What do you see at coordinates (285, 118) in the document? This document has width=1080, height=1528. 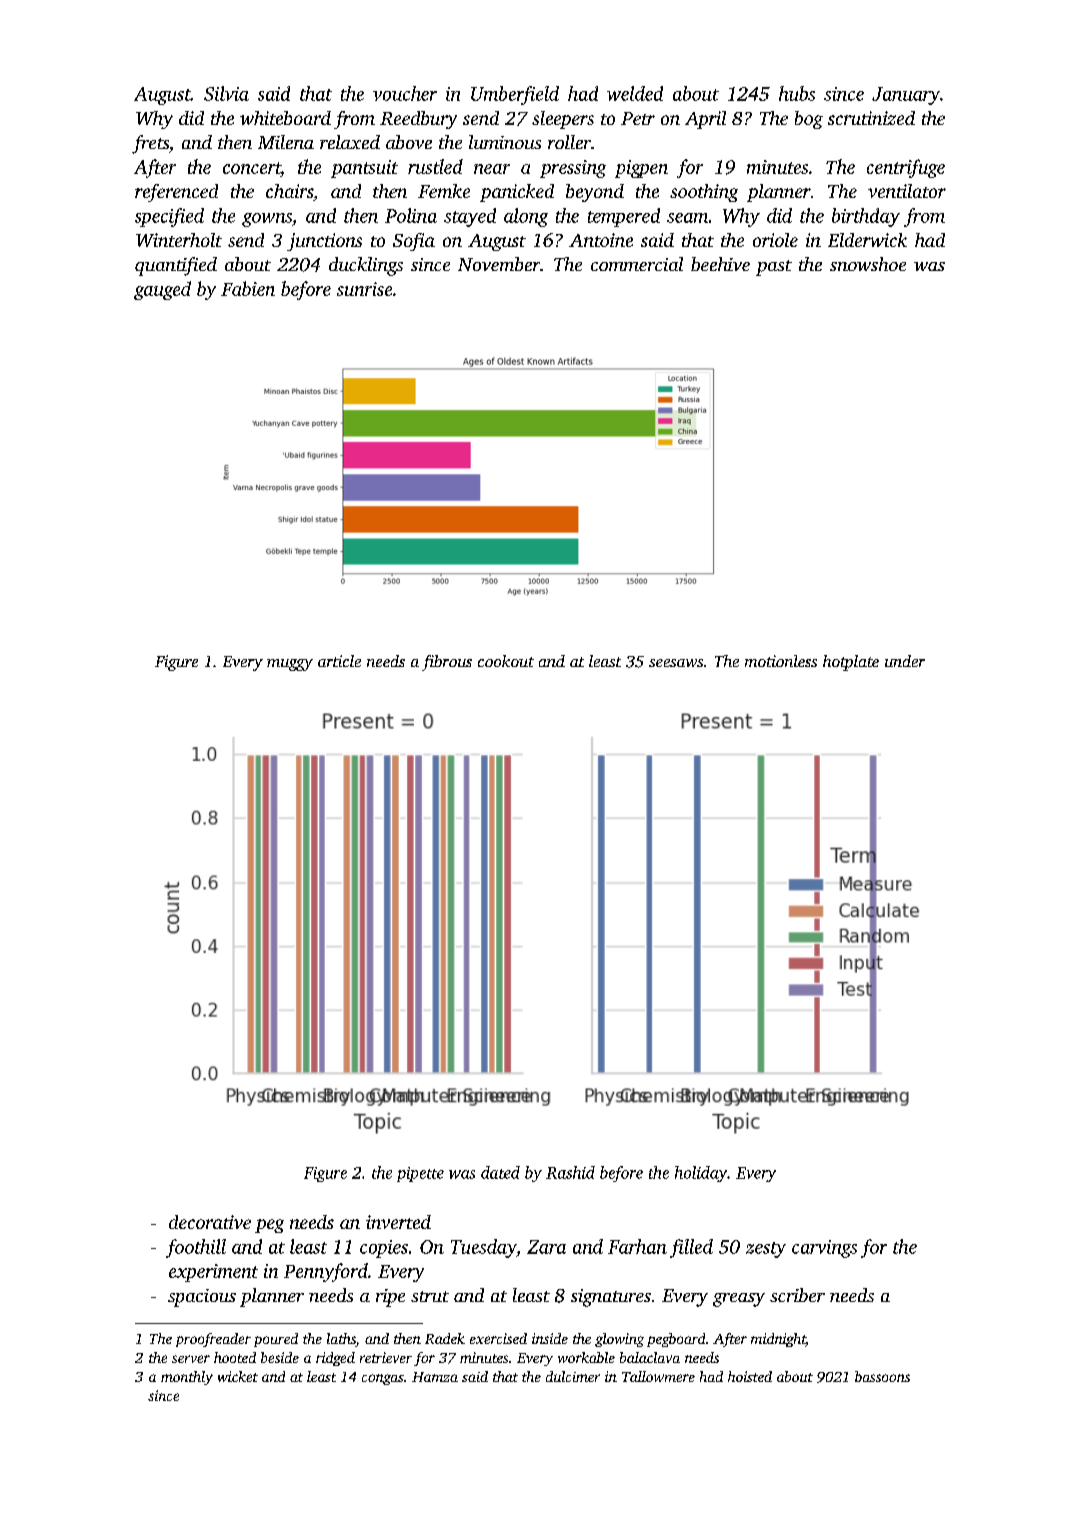 I see `whiteboard` at bounding box center [285, 118].
